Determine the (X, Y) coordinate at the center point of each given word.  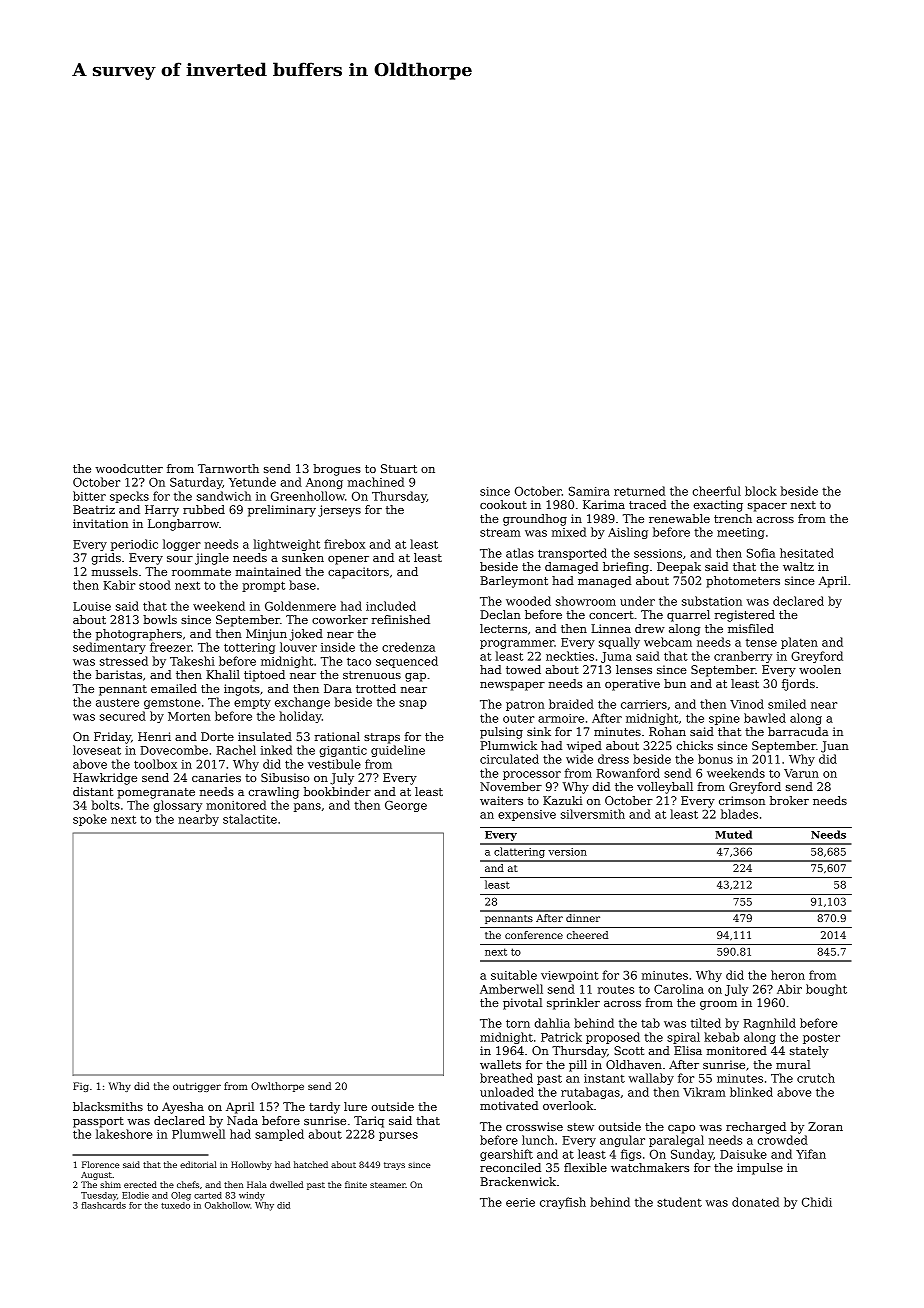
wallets (500, 1064)
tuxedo (175, 1205)
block (761, 491)
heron (788, 975)
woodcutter (129, 468)
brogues (337, 470)
